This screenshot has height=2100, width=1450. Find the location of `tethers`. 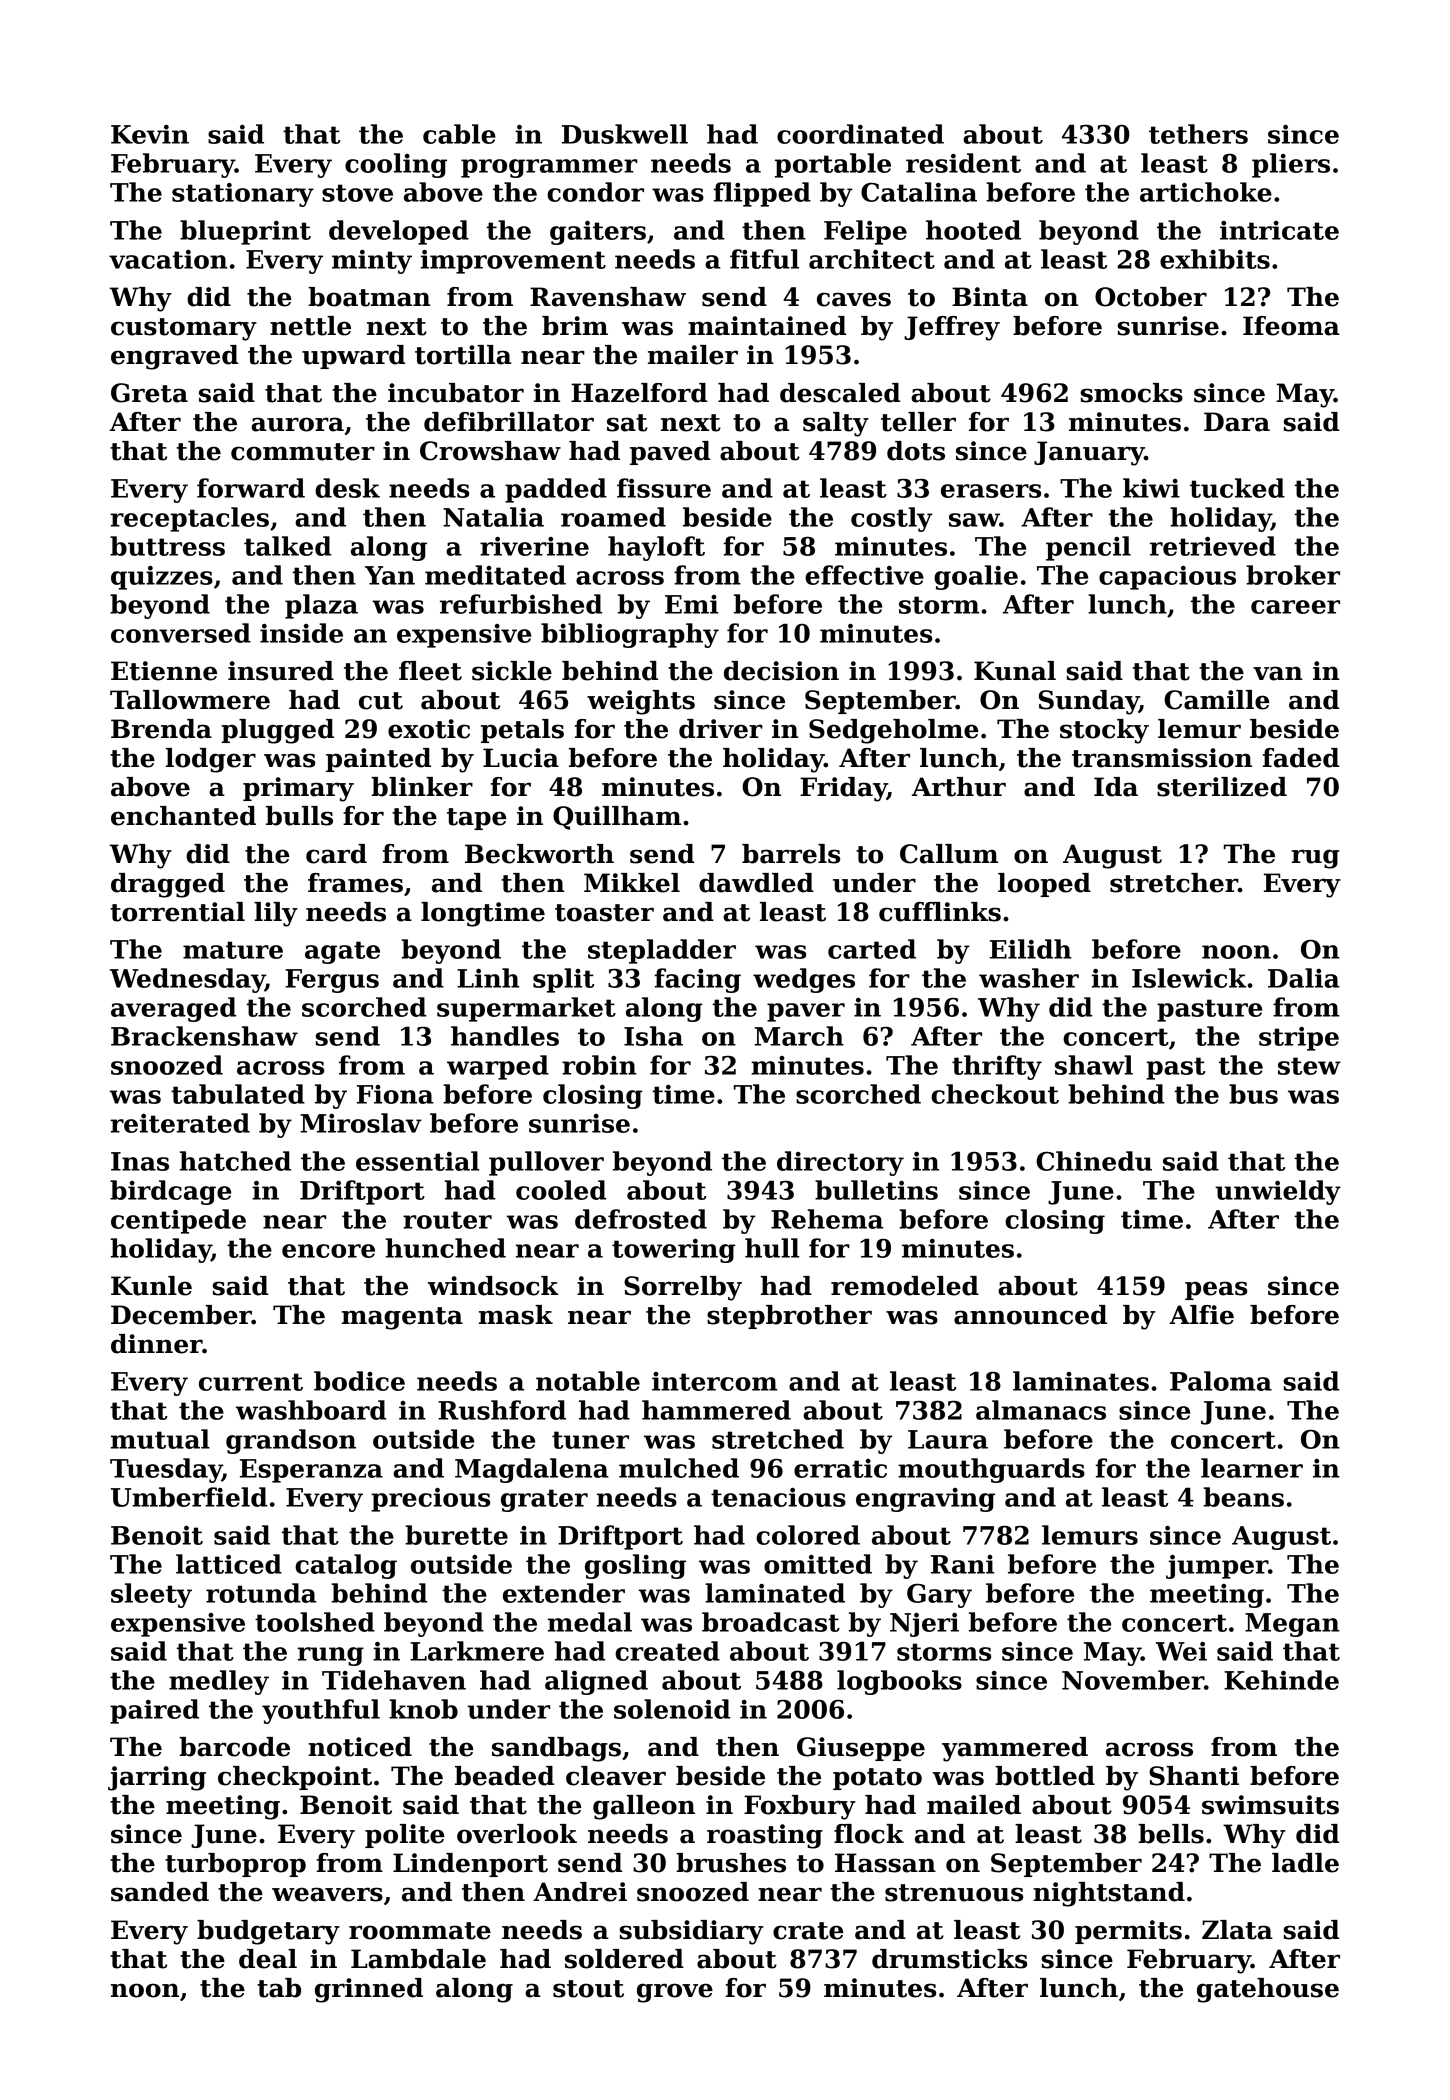

tethers is located at coordinates (1198, 134).
